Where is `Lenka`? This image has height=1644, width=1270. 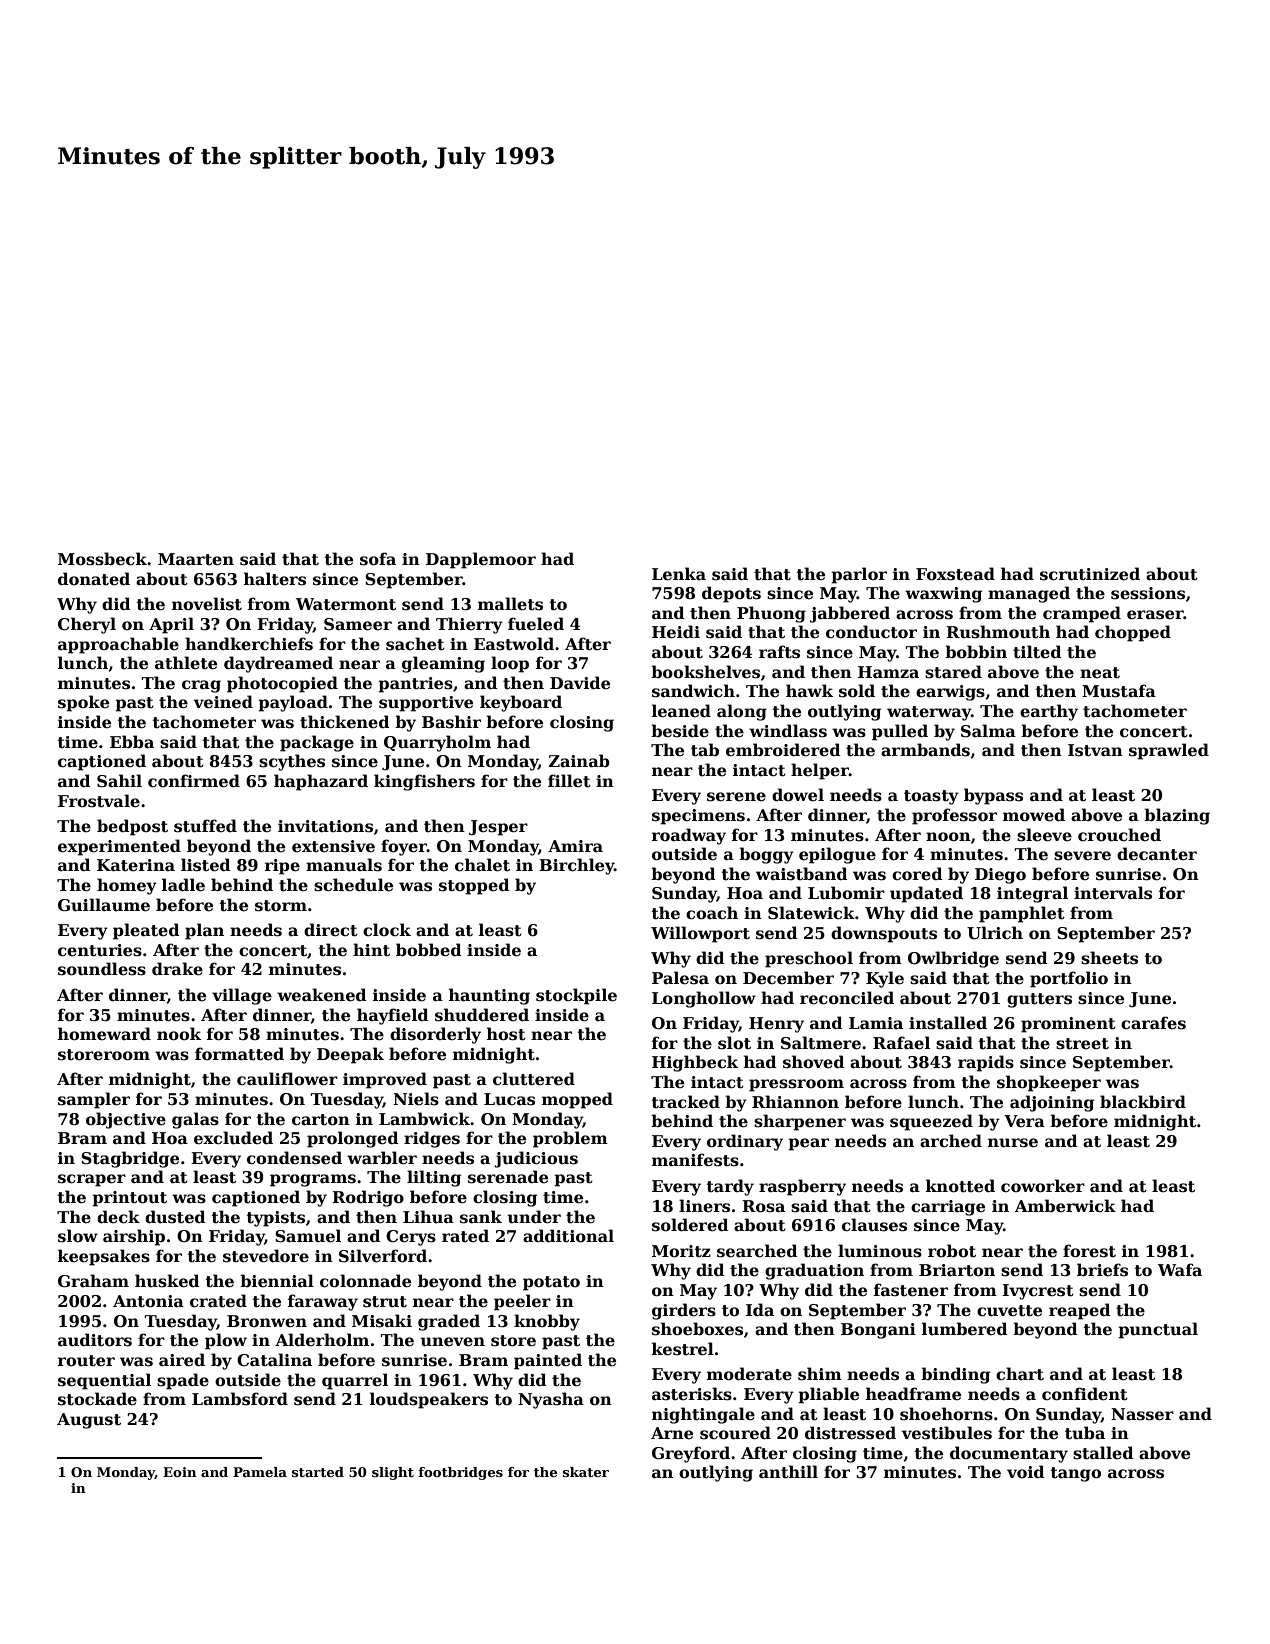 Lenka is located at coordinates (679, 574).
